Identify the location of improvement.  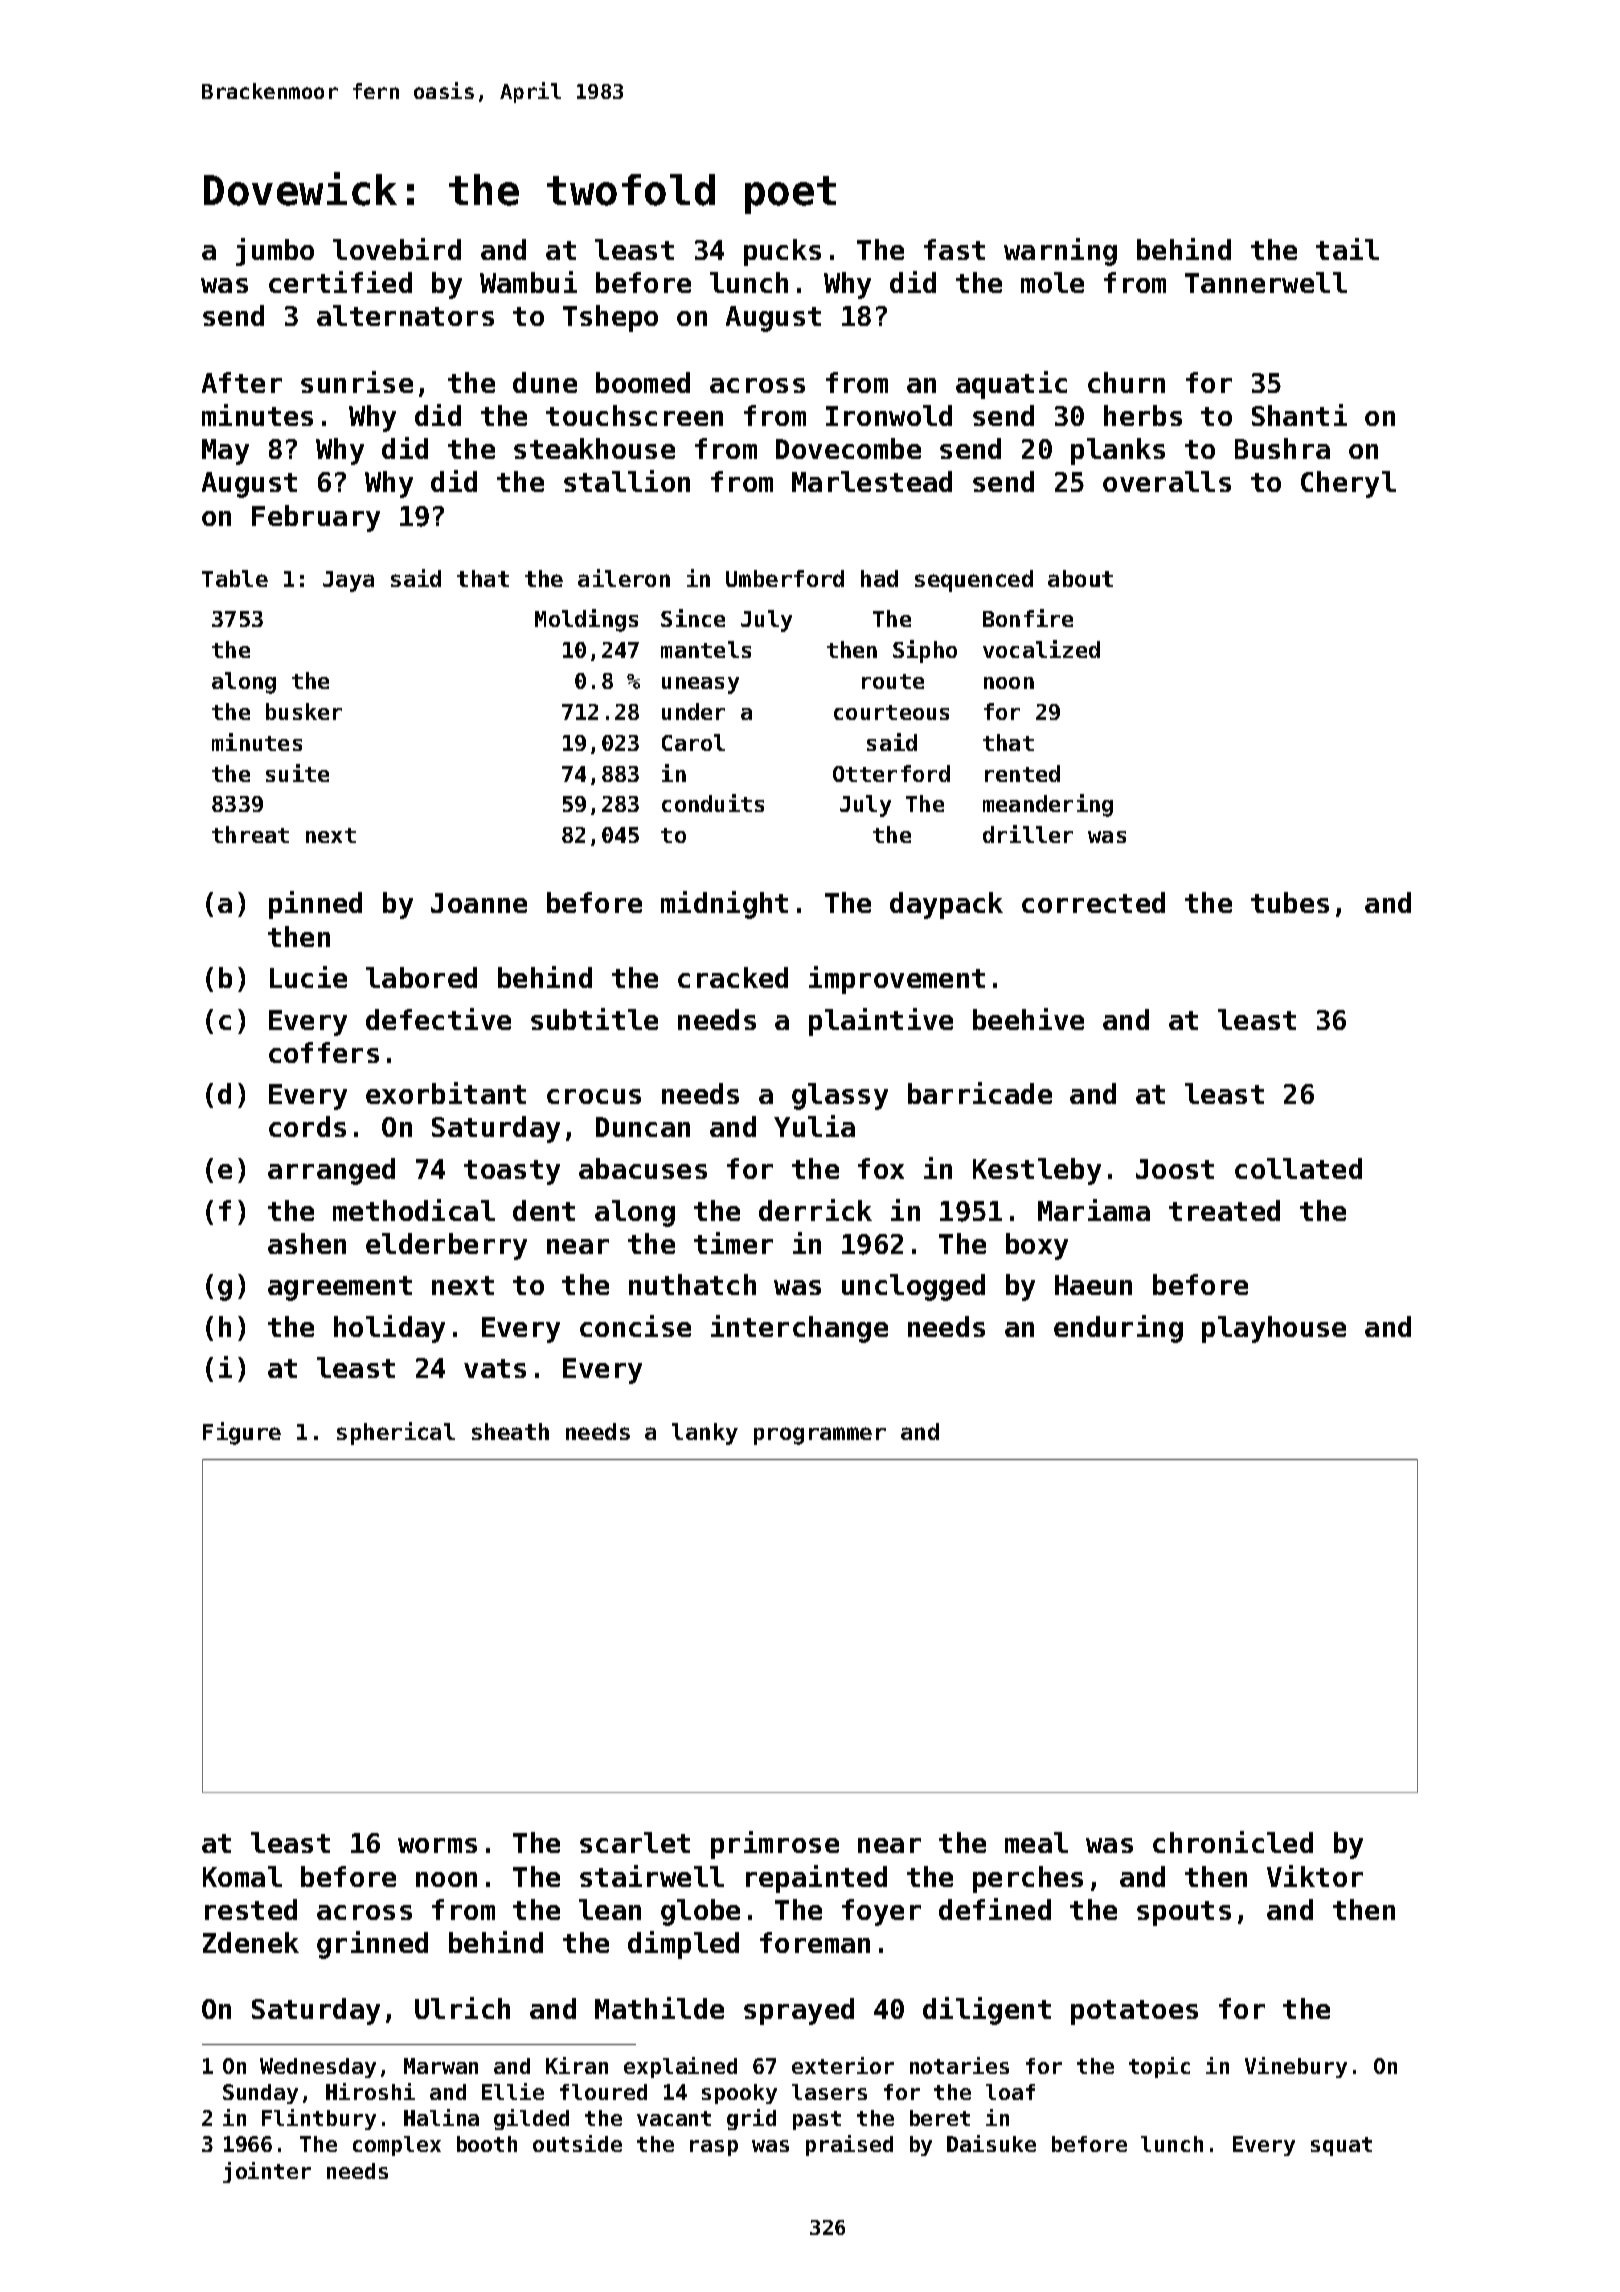
(897, 980).
